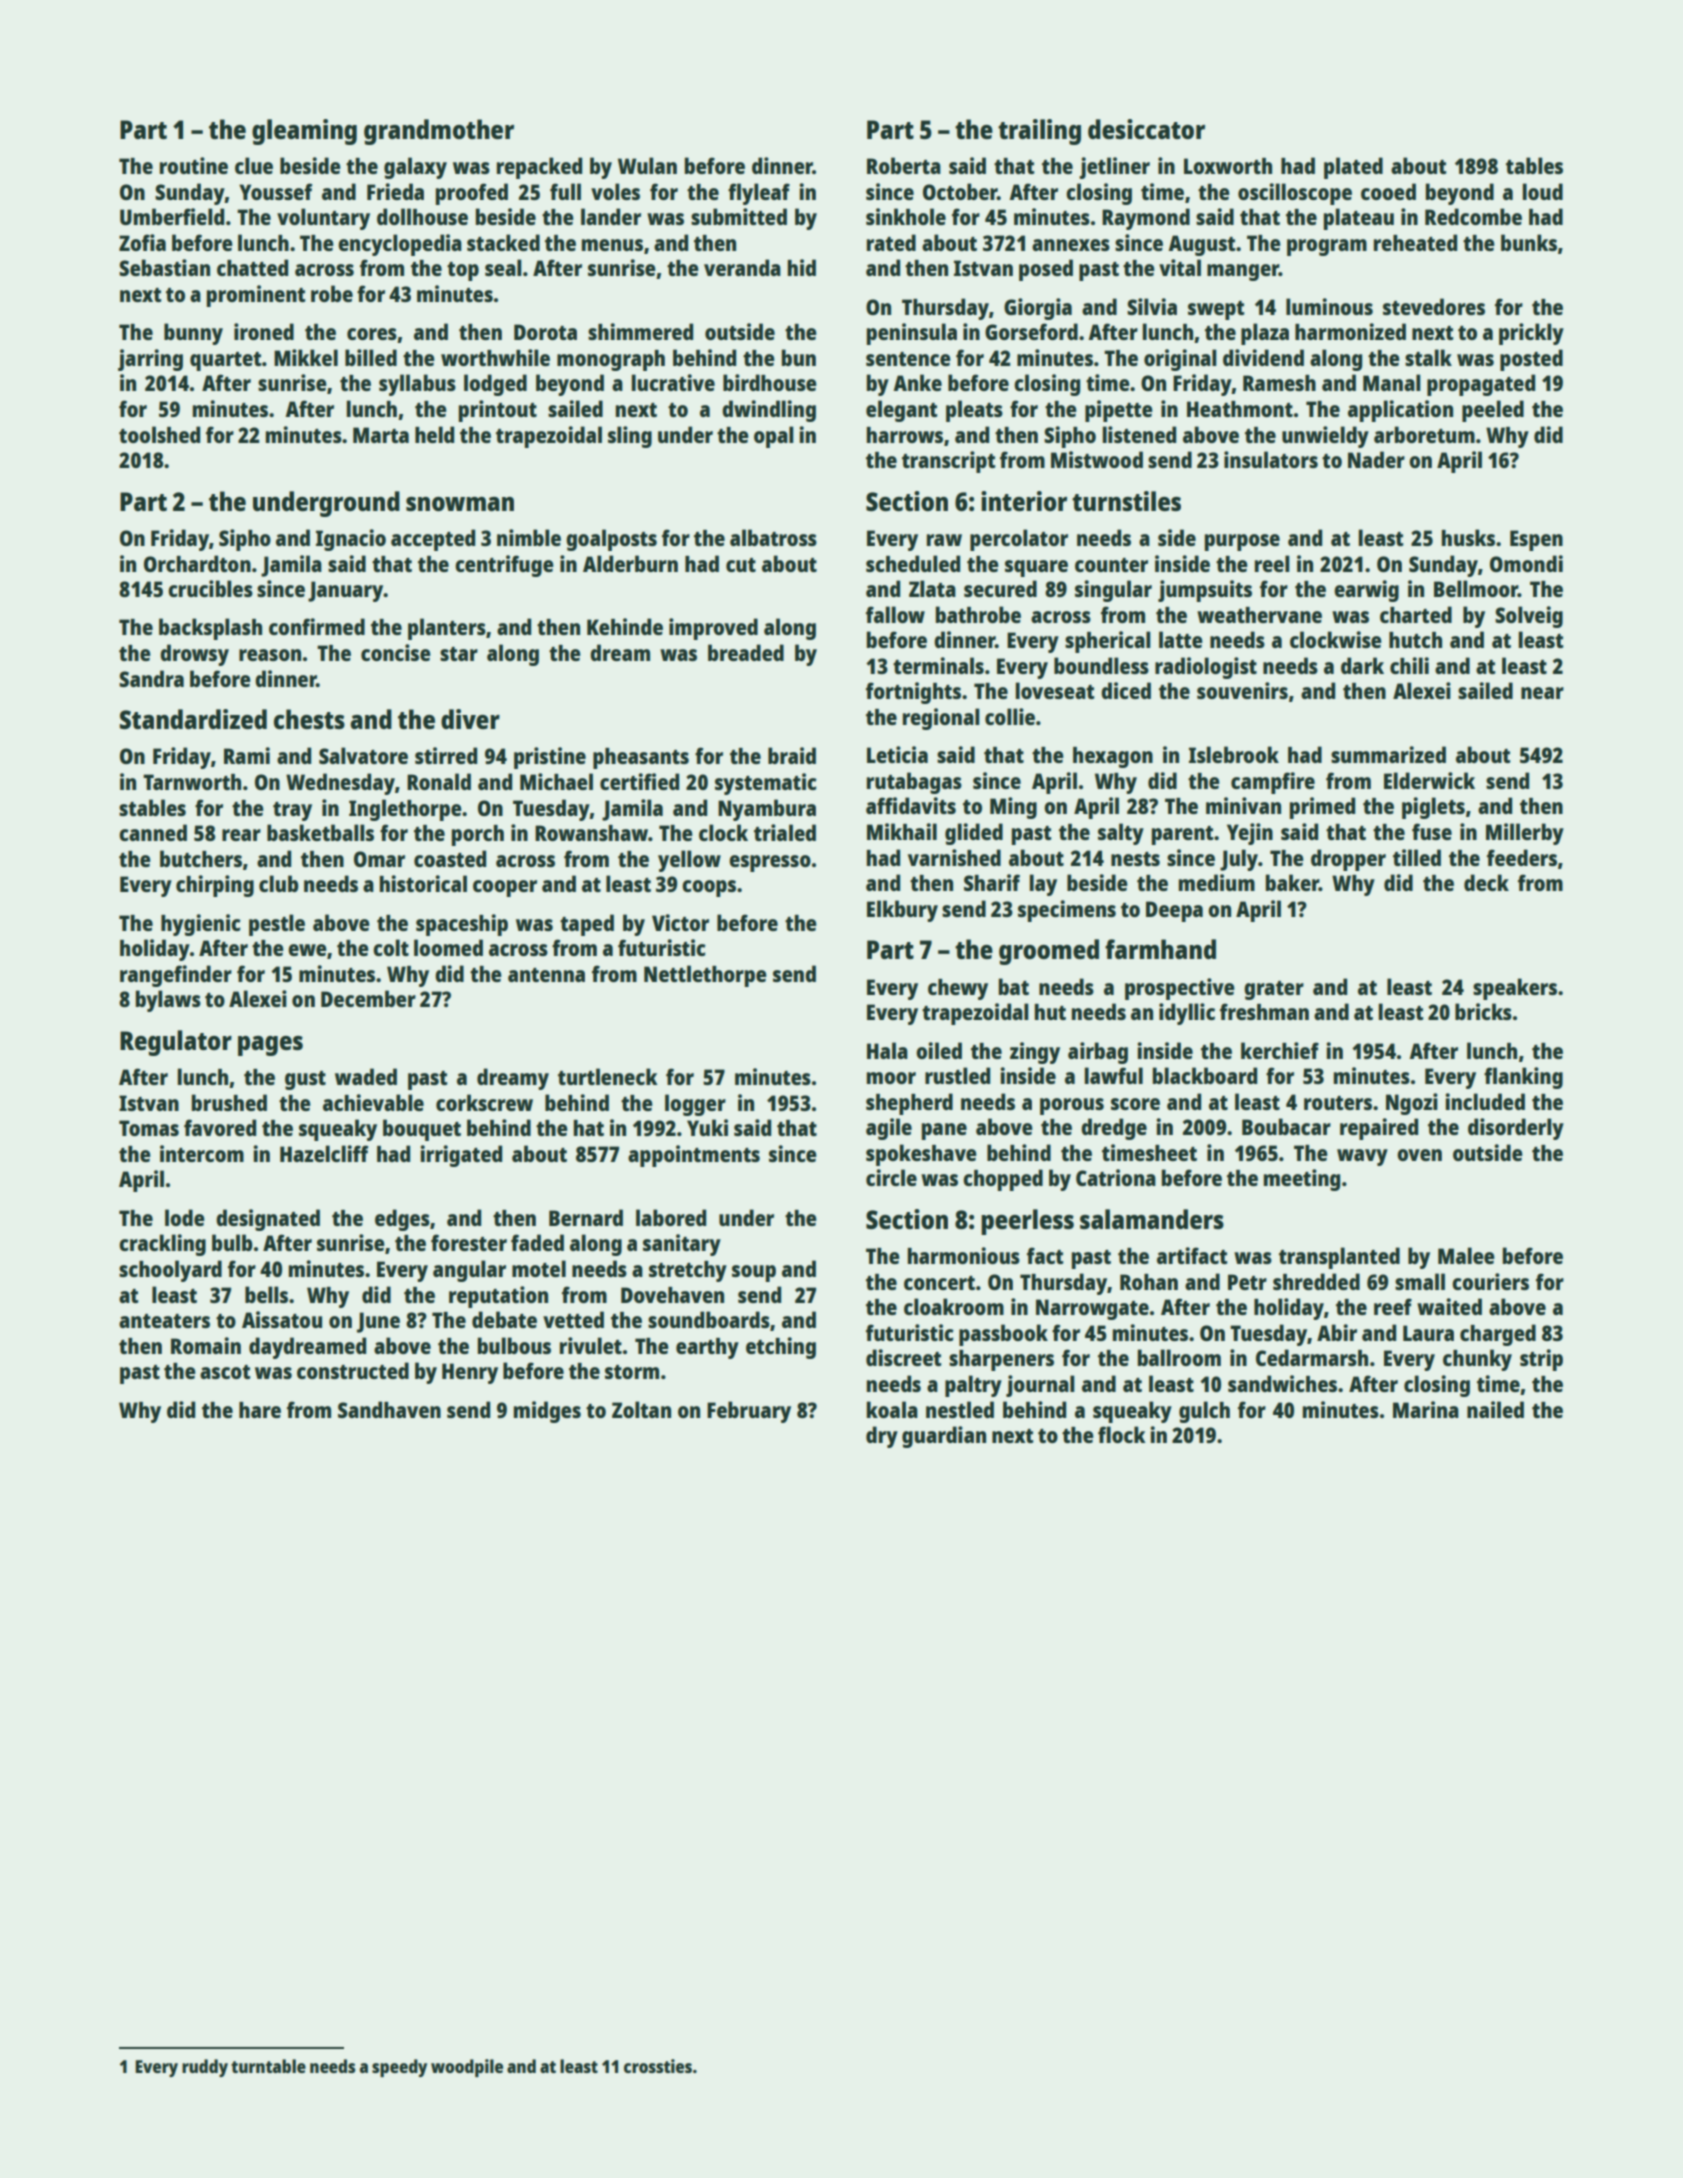 This page has height=2178, width=1683. I want to click on hare, so click(260, 1410).
